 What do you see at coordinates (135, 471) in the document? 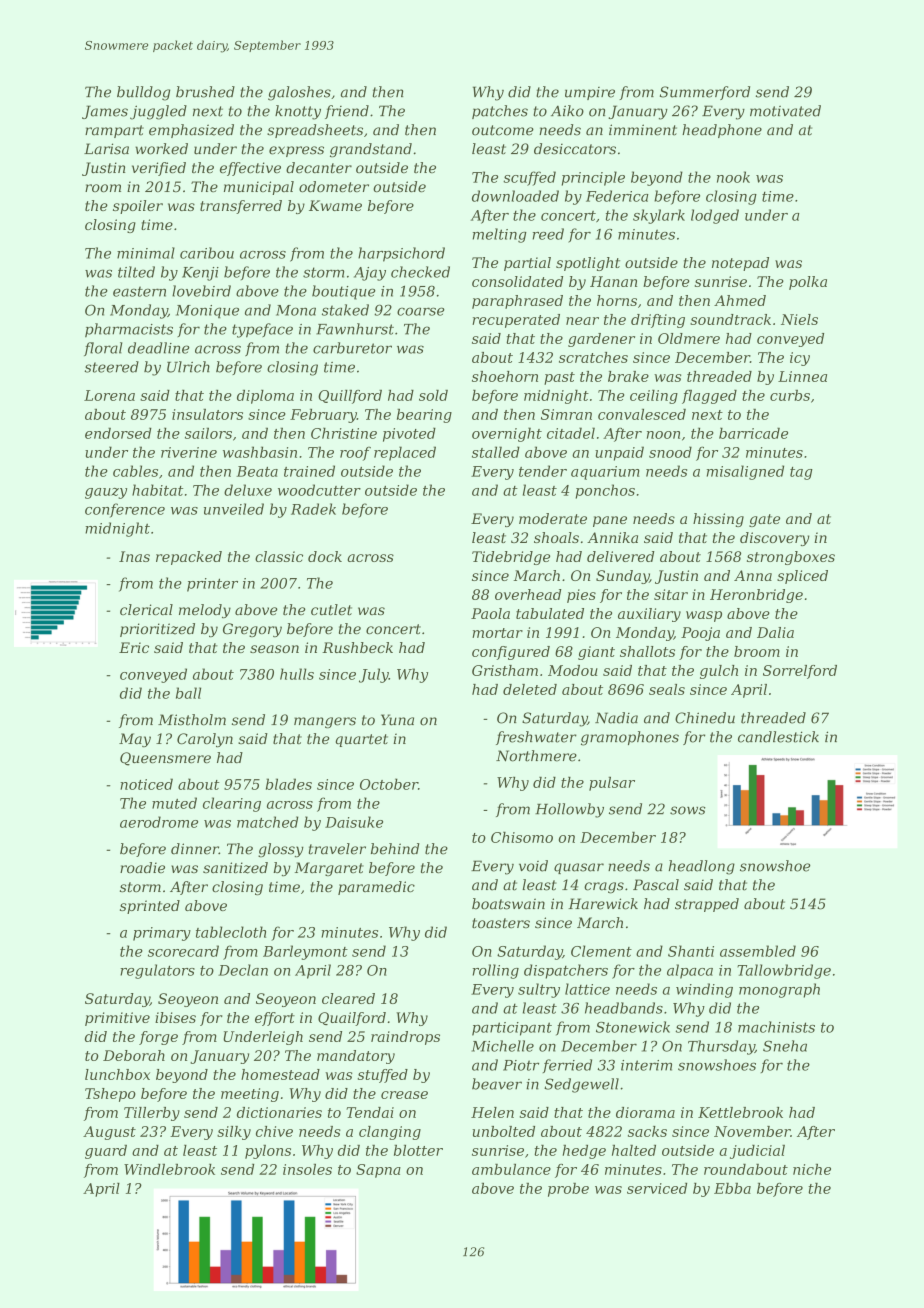
I see `cables` at bounding box center [135, 471].
